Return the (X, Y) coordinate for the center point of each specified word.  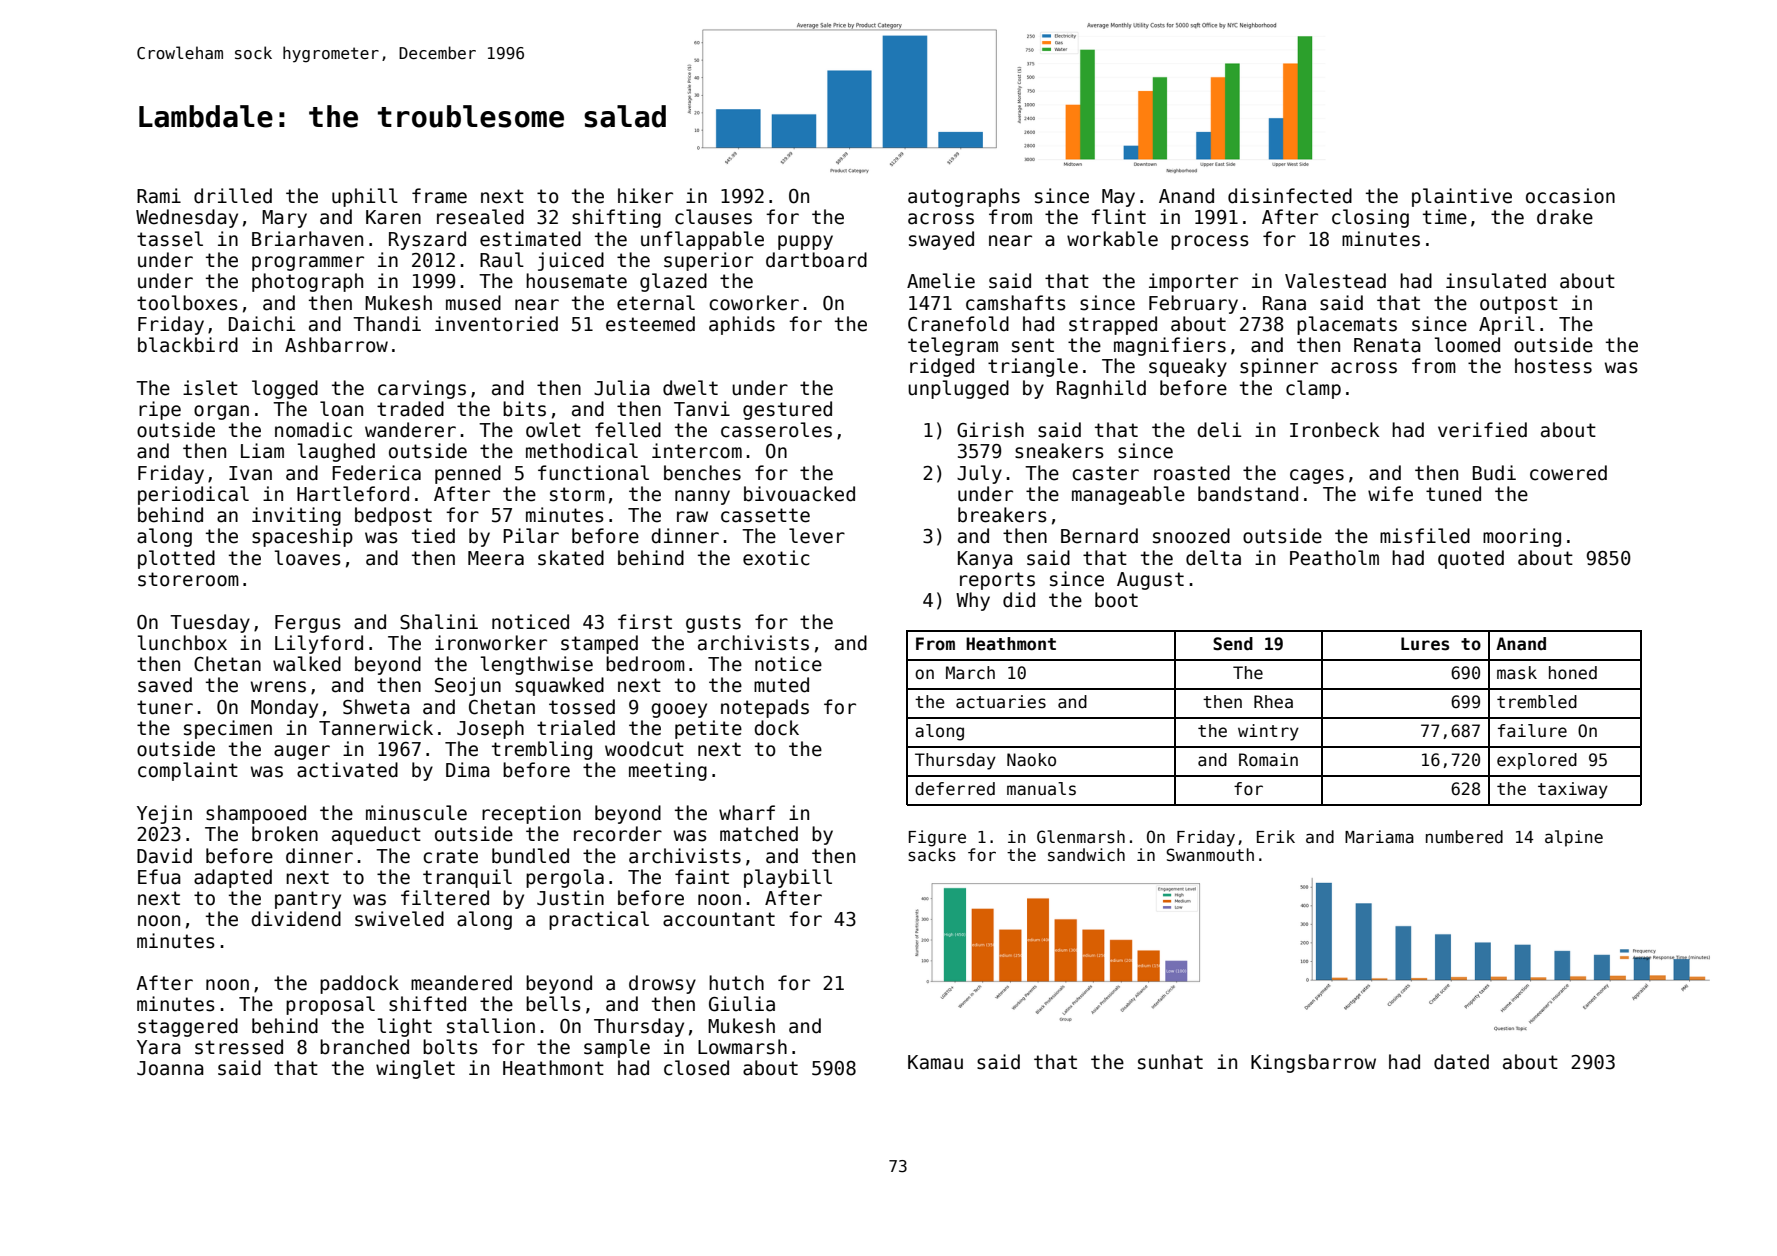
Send (1233, 644)
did (1019, 600)
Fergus (308, 624)
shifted (427, 1004)
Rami (159, 196)
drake (1565, 217)
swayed (941, 240)
